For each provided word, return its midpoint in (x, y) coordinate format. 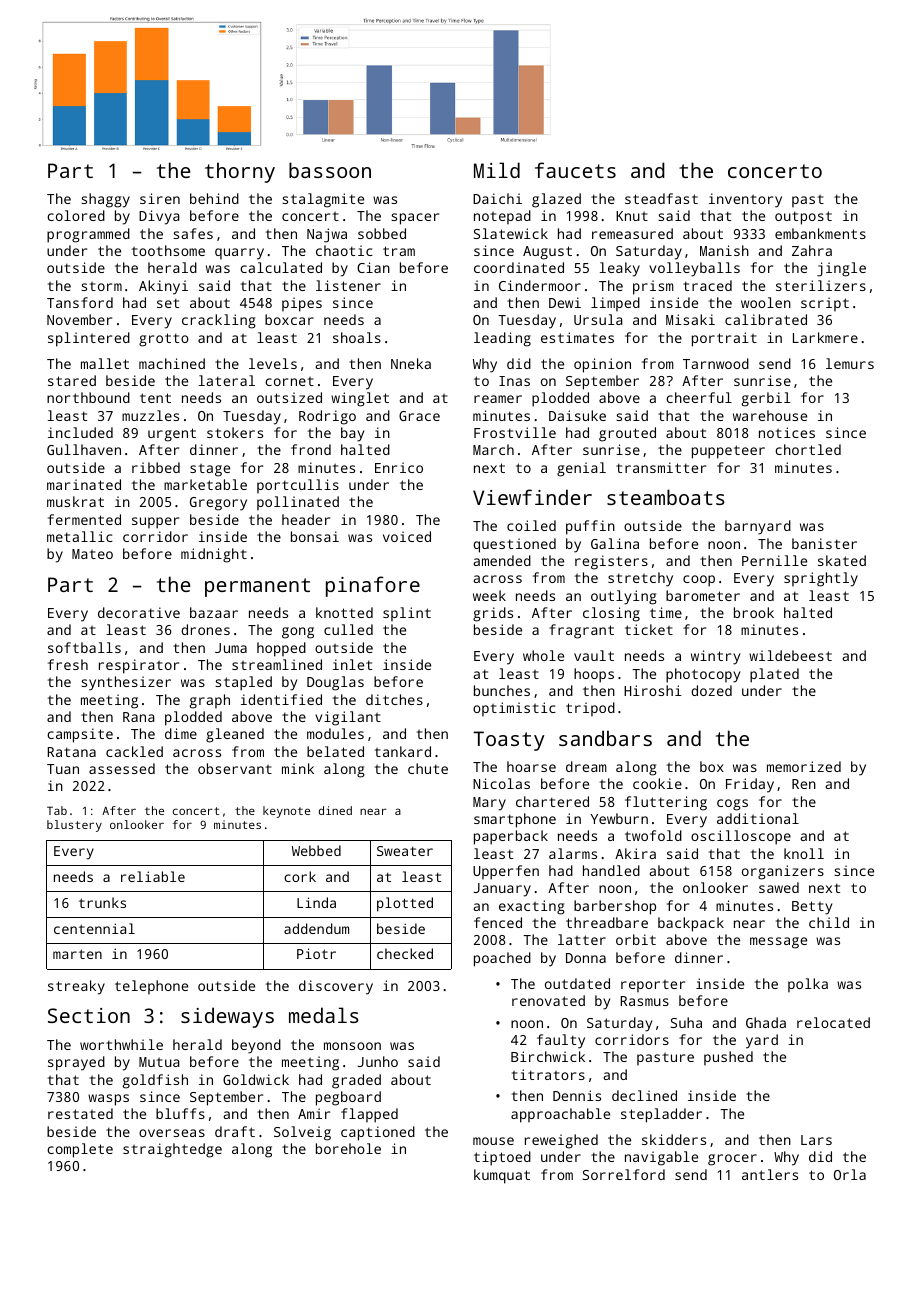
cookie (657, 783)
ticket (649, 629)
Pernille (774, 560)
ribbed (156, 467)
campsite (80, 735)
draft (235, 1131)
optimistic (514, 709)
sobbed (382, 233)
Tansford (80, 302)
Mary (489, 804)
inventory (745, 200)
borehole (348, 1148)
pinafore (373, 586)
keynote (286, 812)
